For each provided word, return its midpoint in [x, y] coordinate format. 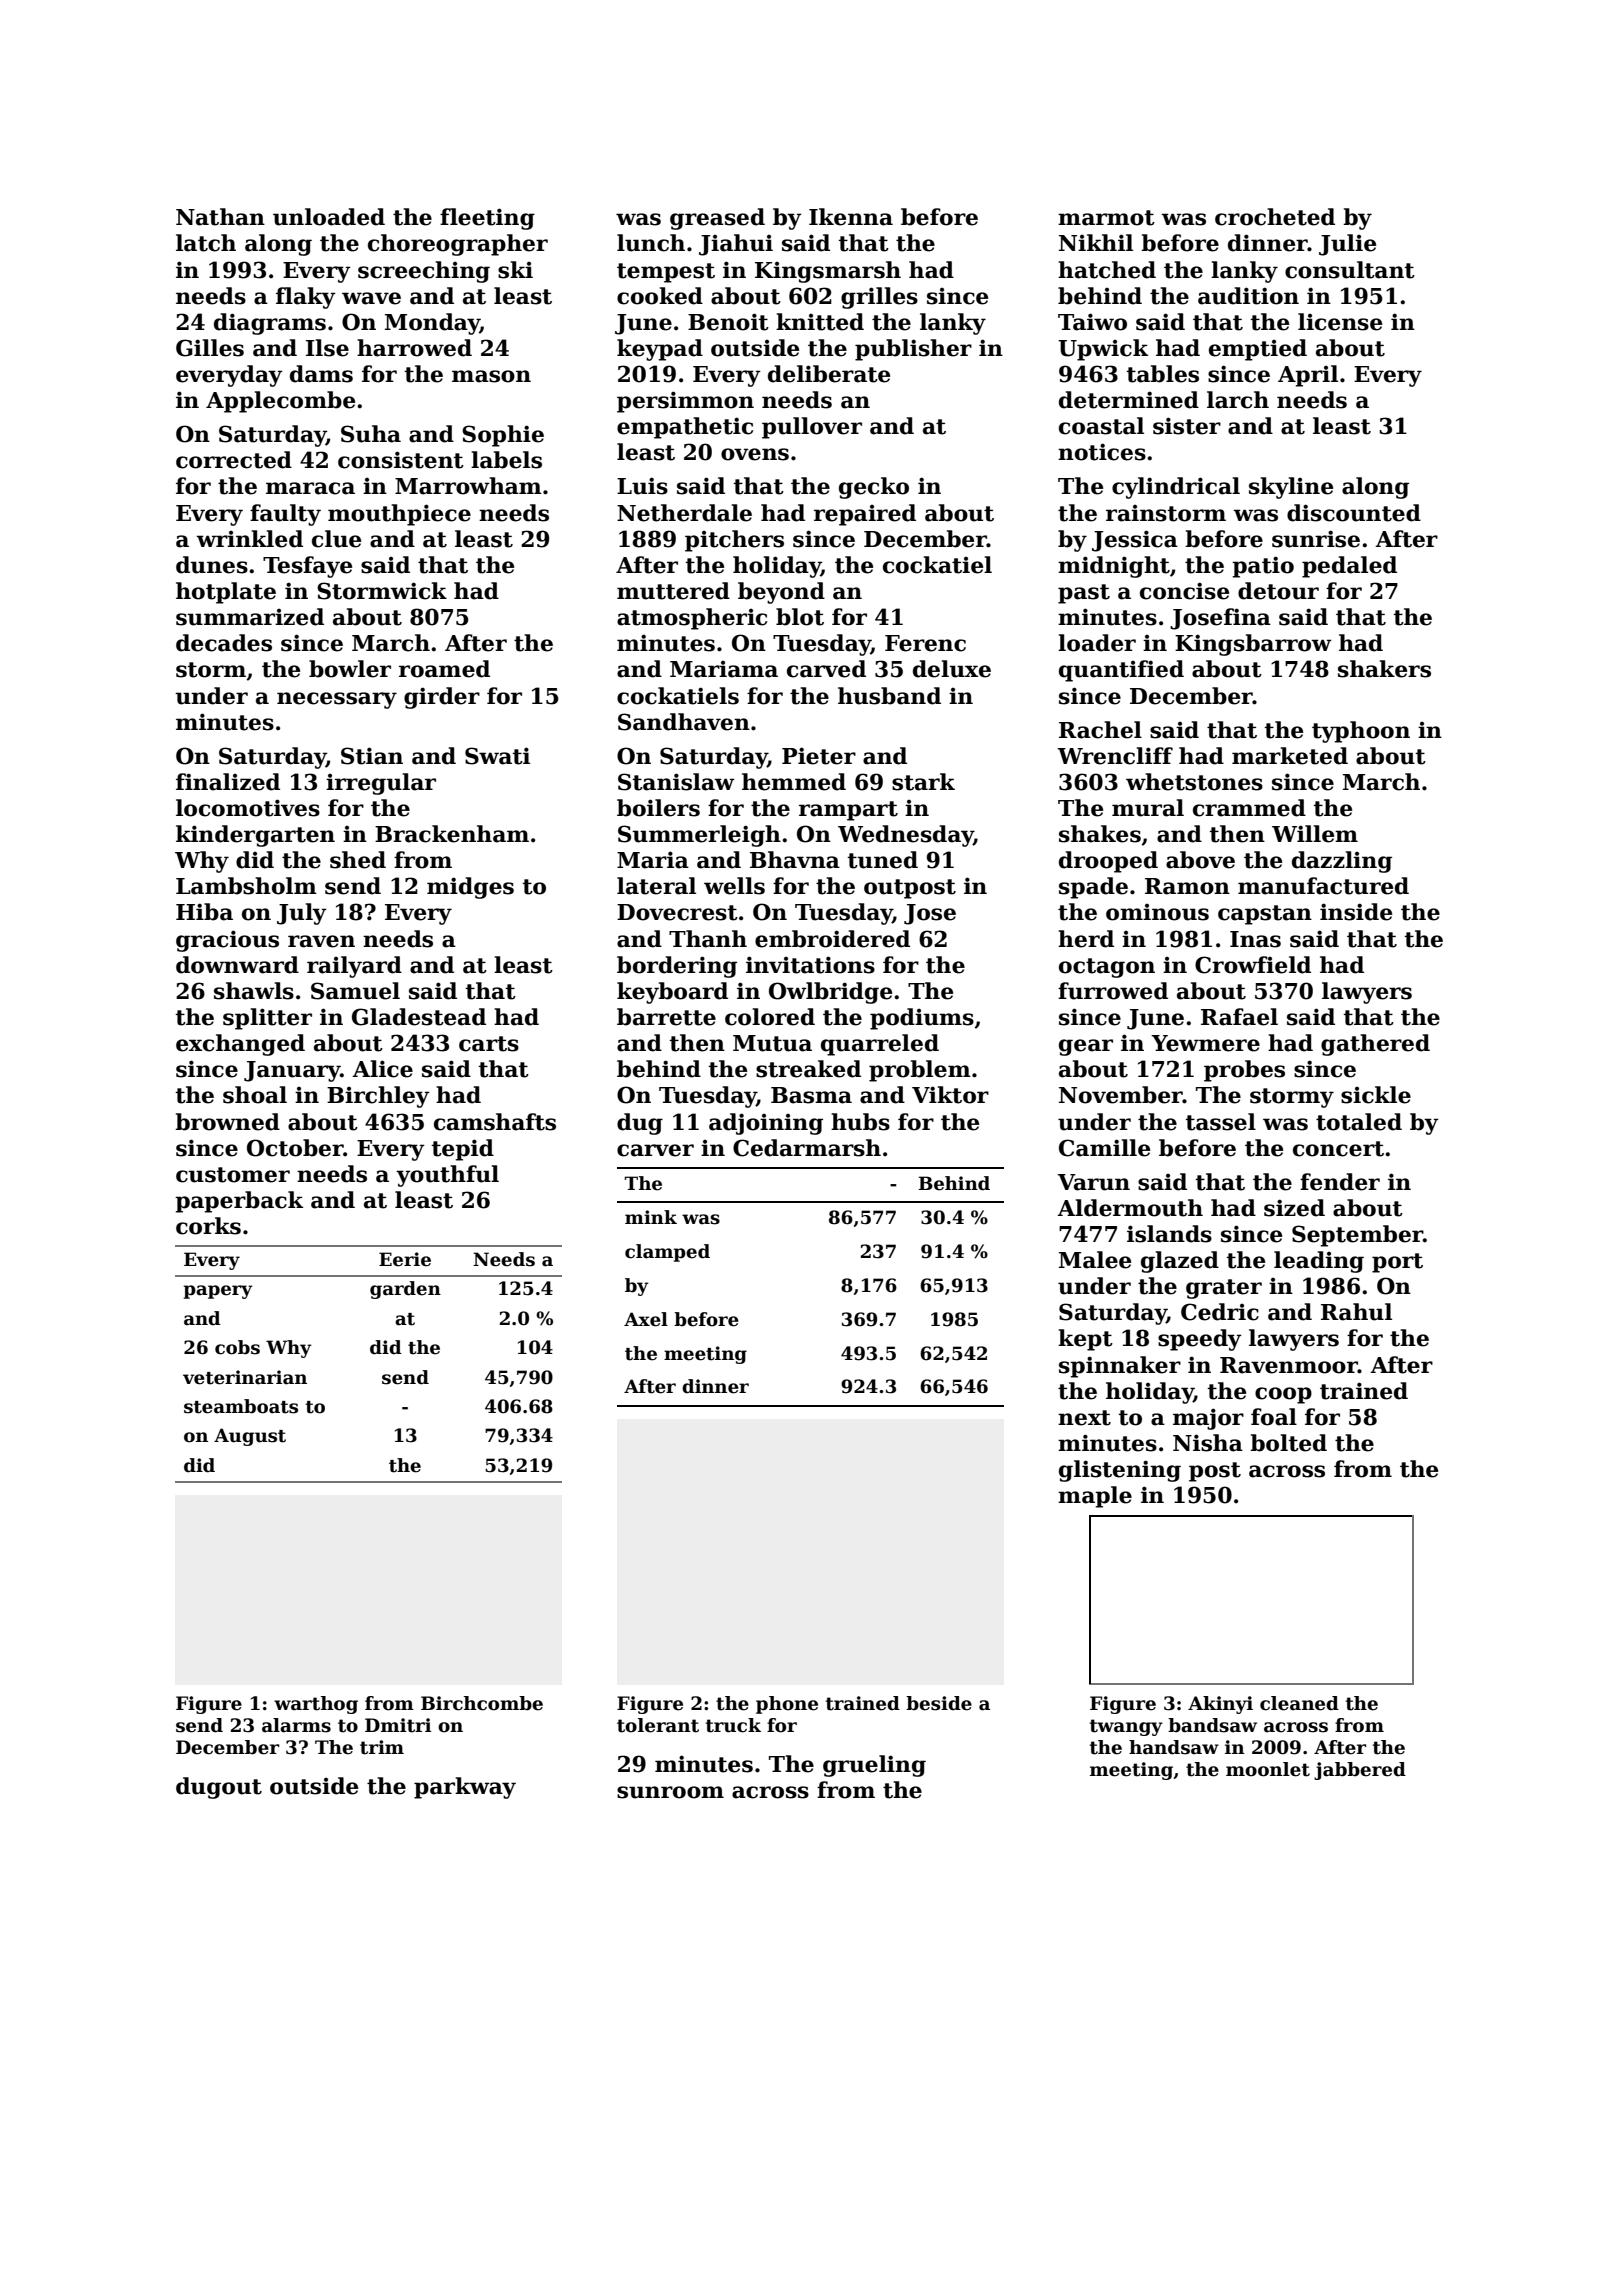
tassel [1220, 1122]
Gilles [210, 348]
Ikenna [851, 217]
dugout [219, 1788]
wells [734, 886]
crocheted [1275, 217]
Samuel [355, 991]
